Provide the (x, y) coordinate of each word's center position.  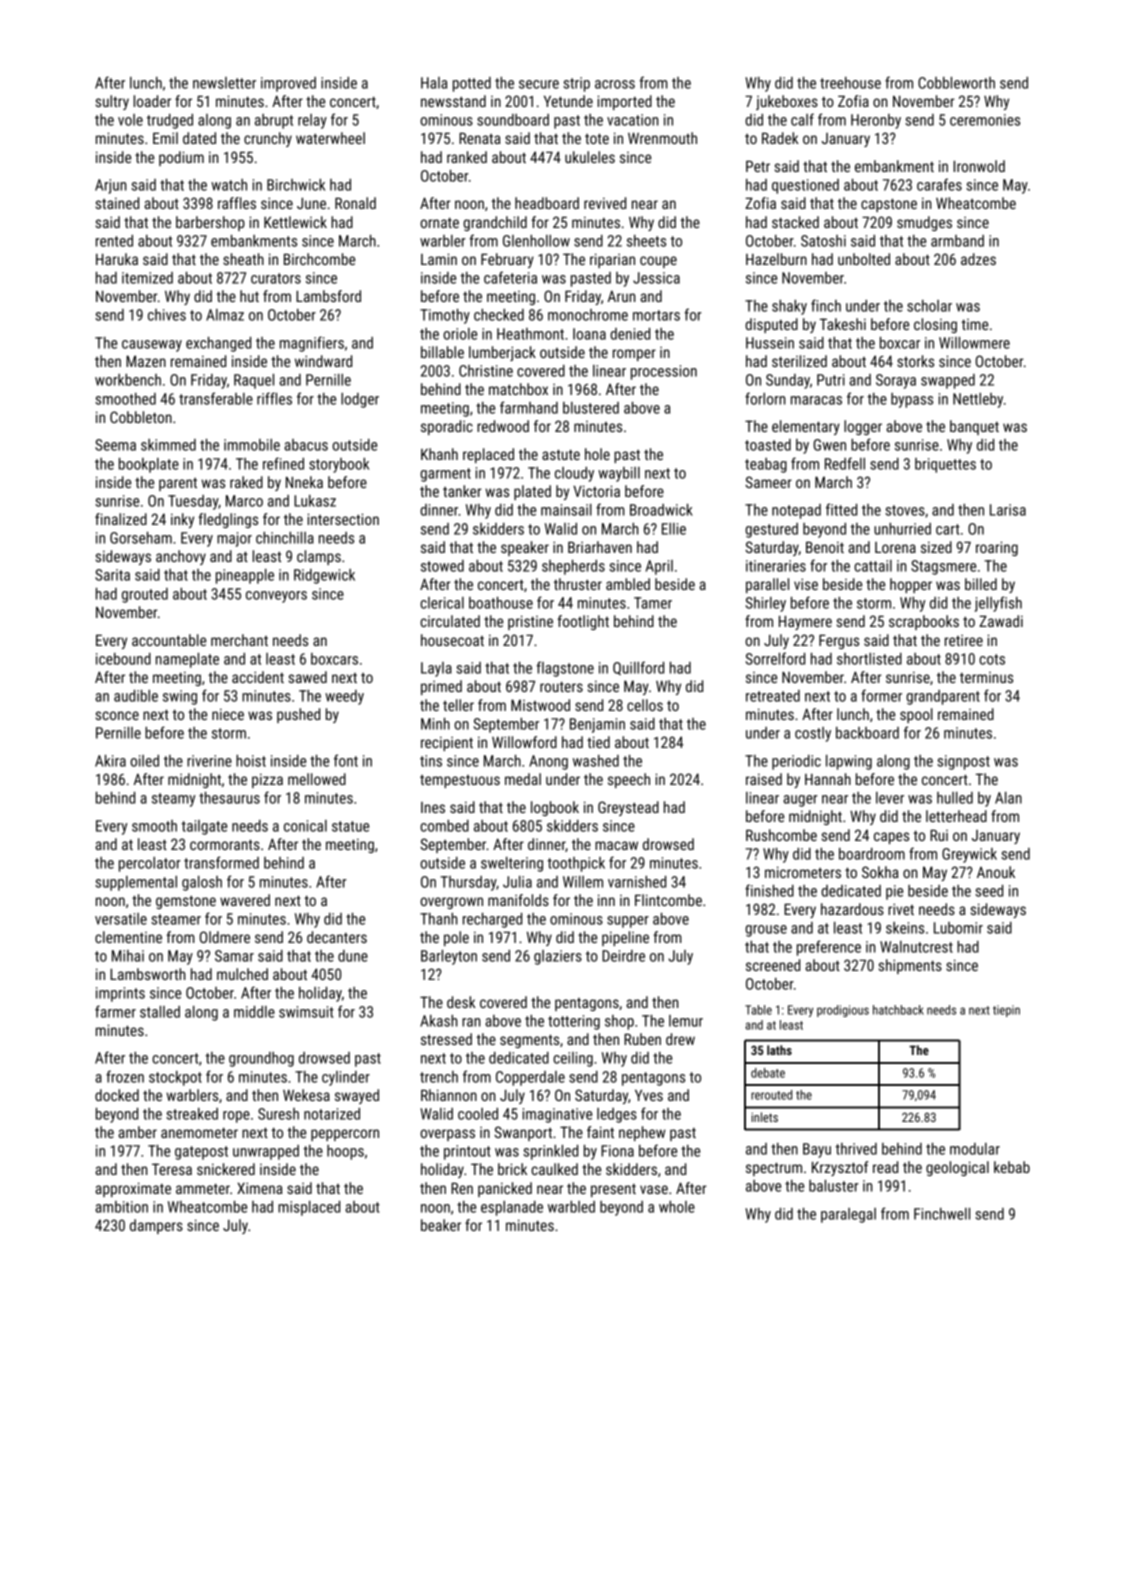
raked (246, 482)
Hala (434, 83)
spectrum (774, 1169)
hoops (345, 1152)
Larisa (1008, 510)
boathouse (501, 603)
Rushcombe (781, 835)
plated (532, 492)
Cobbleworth (956, 83)
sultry (112, 102)
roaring (997, 548)
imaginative (557, 1115)
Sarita (112, 575)
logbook (555, 808)
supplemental (136, 883)
